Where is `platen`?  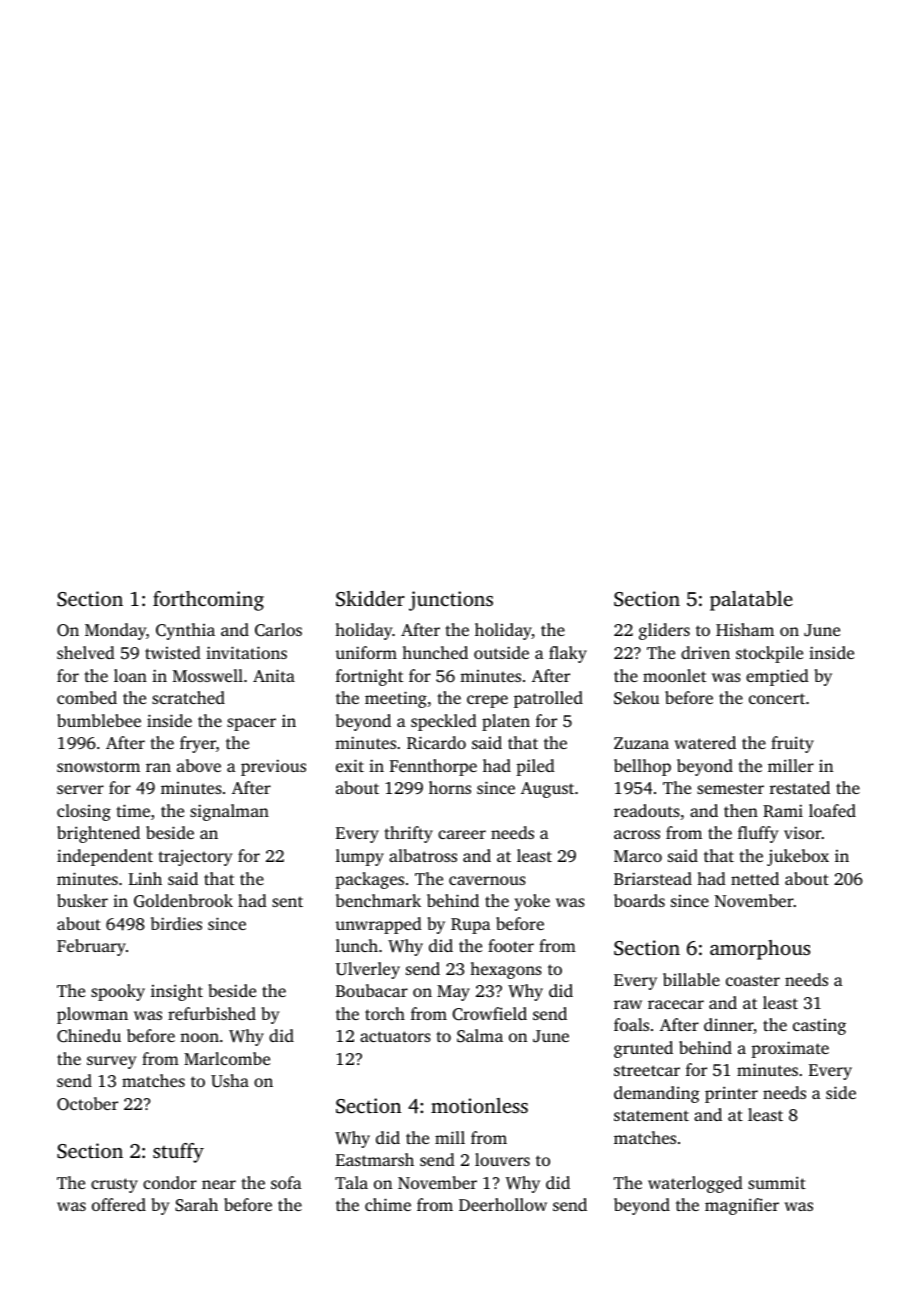
platen is located at coordinates (506, 722).
